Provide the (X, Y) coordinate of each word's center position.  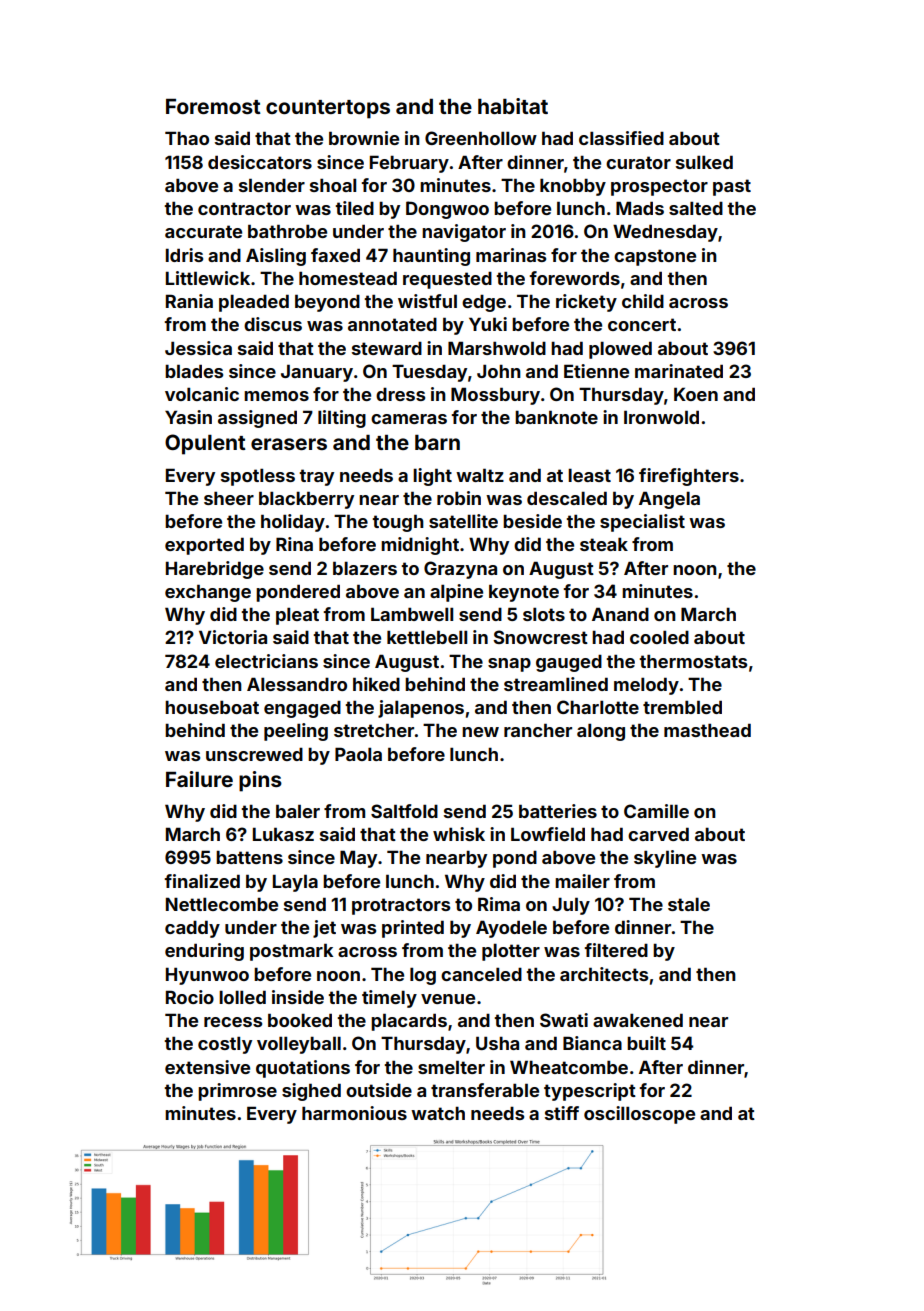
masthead (707, 730)
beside (532, 521)
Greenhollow (481, 138)
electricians (266, 661)
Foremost (213, 106)
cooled (659, 637)
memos (276, 396)
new (480, 732)
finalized (202, 881)
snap (509, 665)
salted (696, 208)
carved (658, 834)
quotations (303, 1069)
